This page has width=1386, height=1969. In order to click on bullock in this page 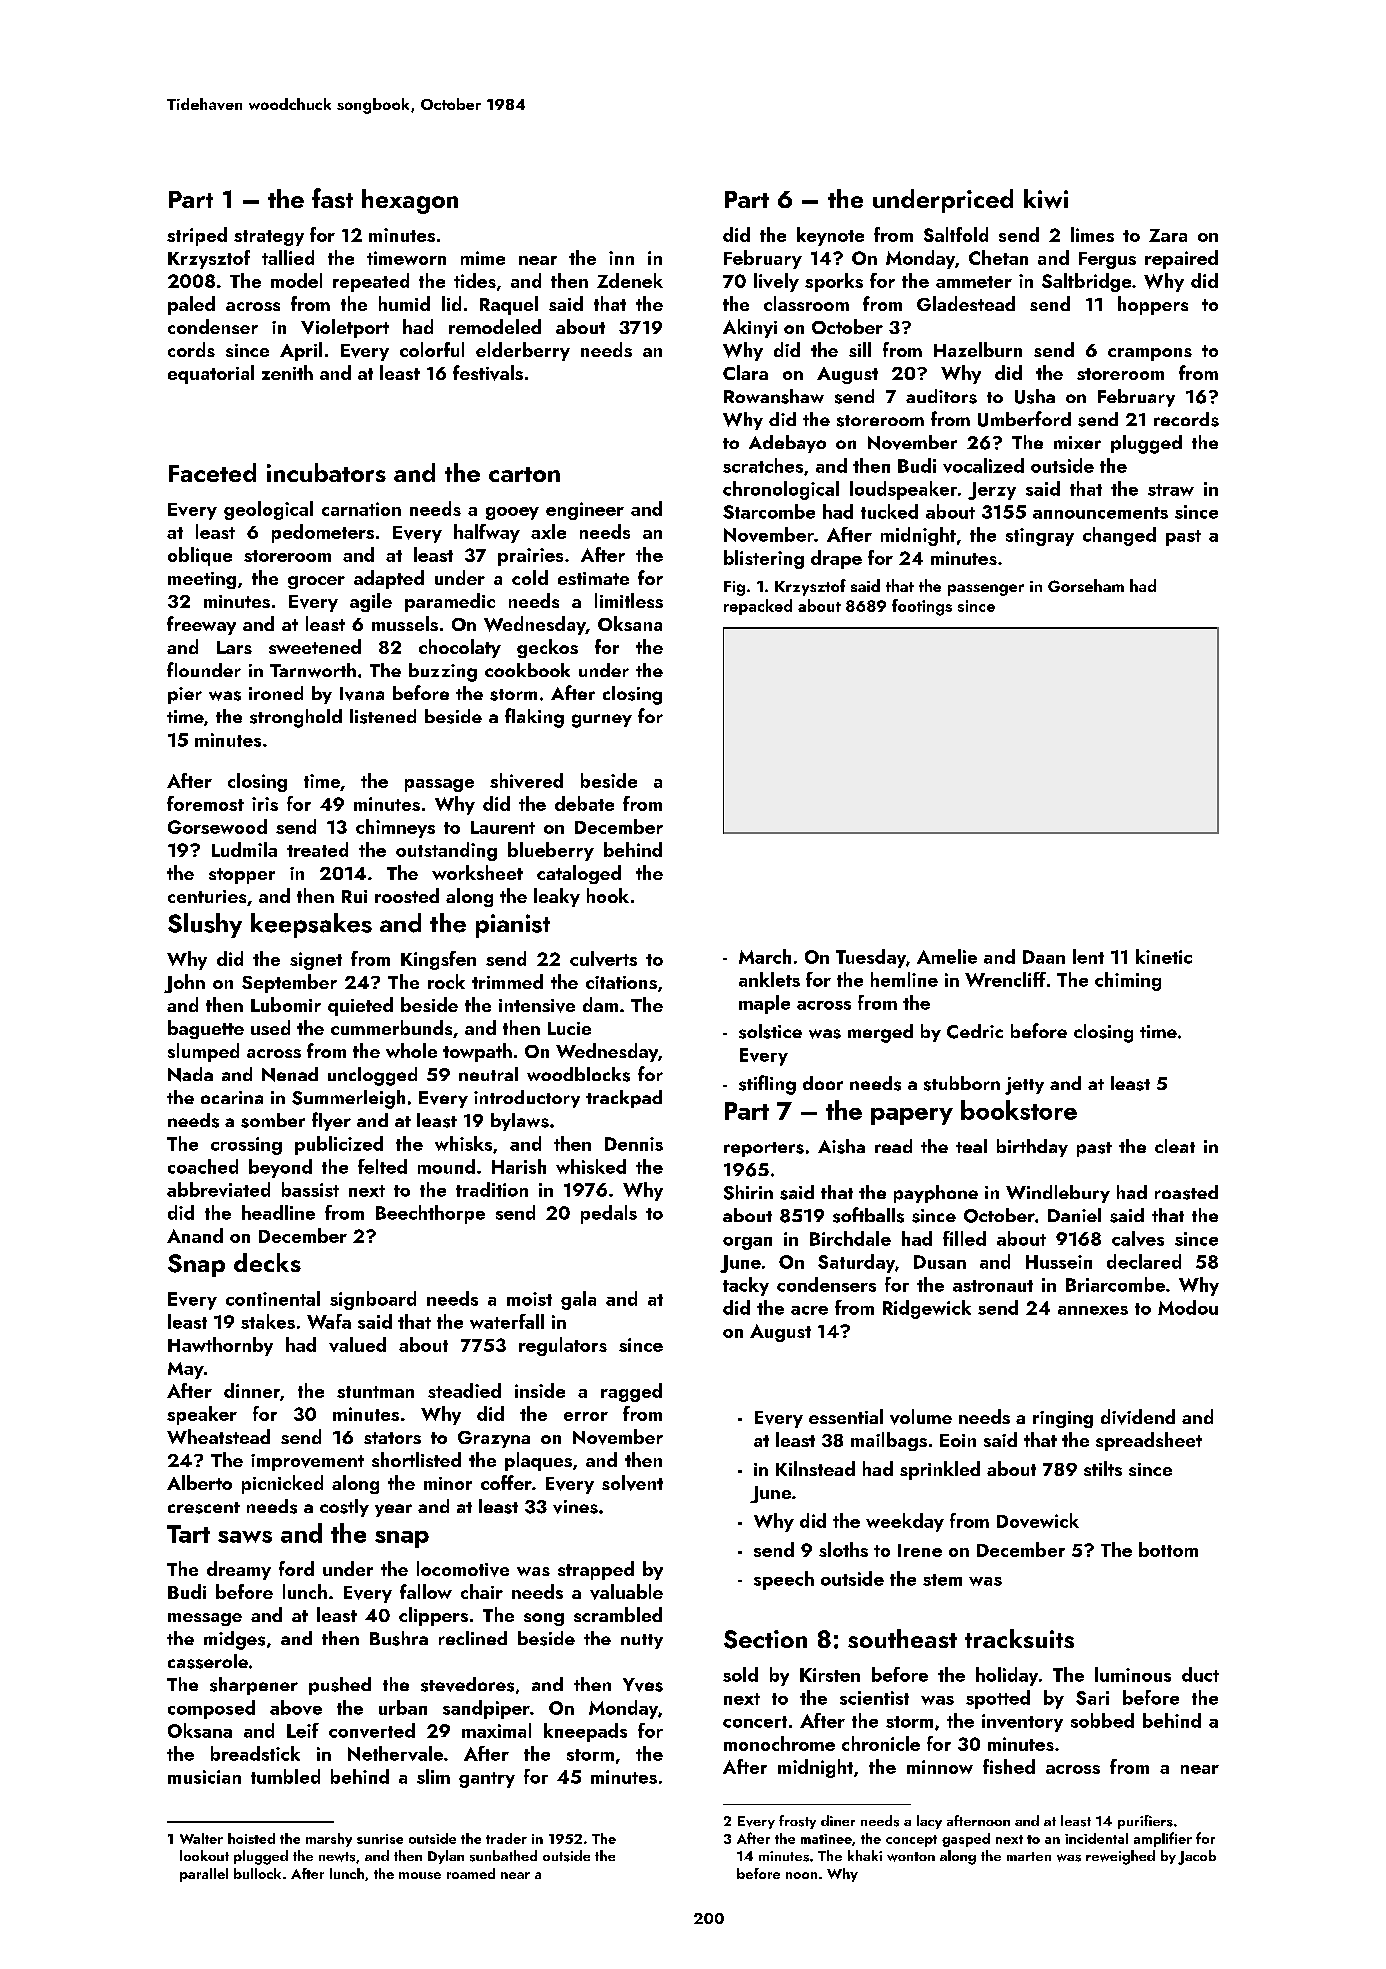, I will do `click(257, 1873)`.
